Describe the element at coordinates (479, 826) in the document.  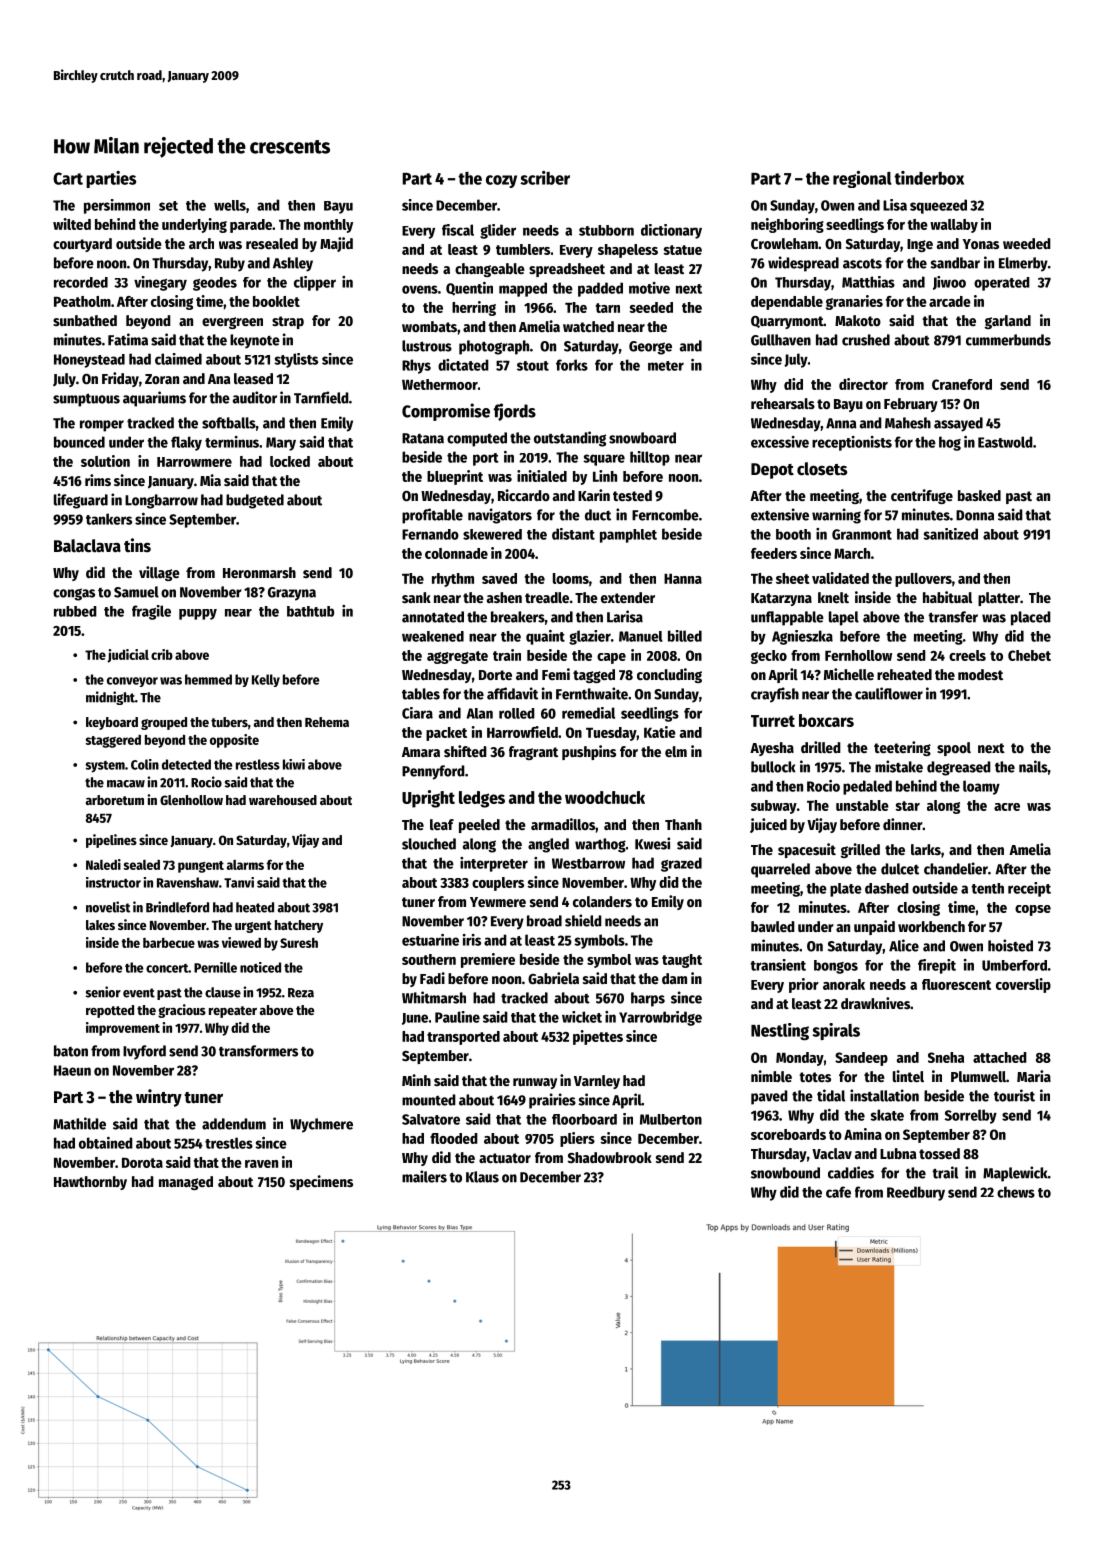
I see `peeled` at that location.
